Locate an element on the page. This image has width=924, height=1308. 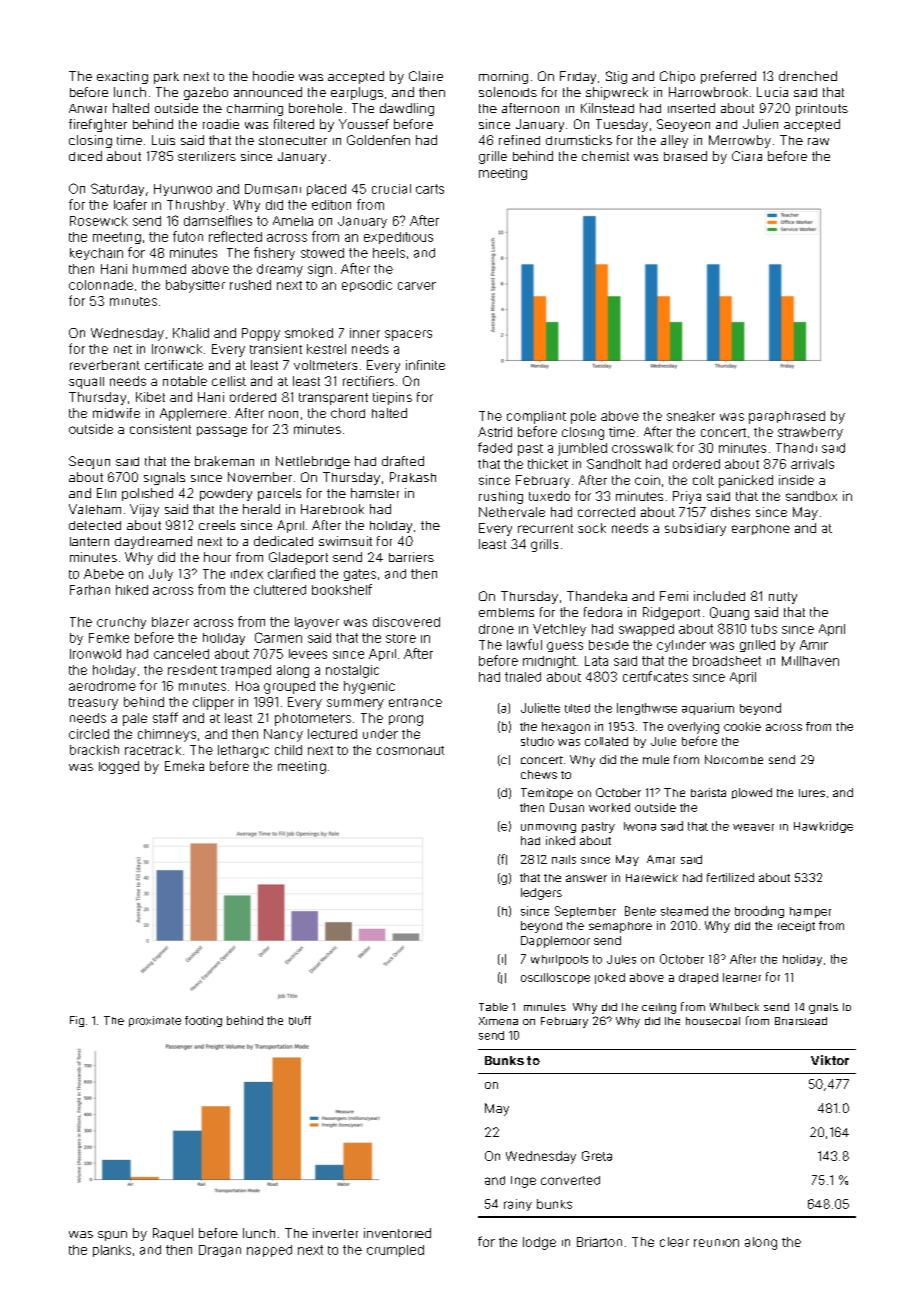
earphone is located at coordinates (761, 529).
